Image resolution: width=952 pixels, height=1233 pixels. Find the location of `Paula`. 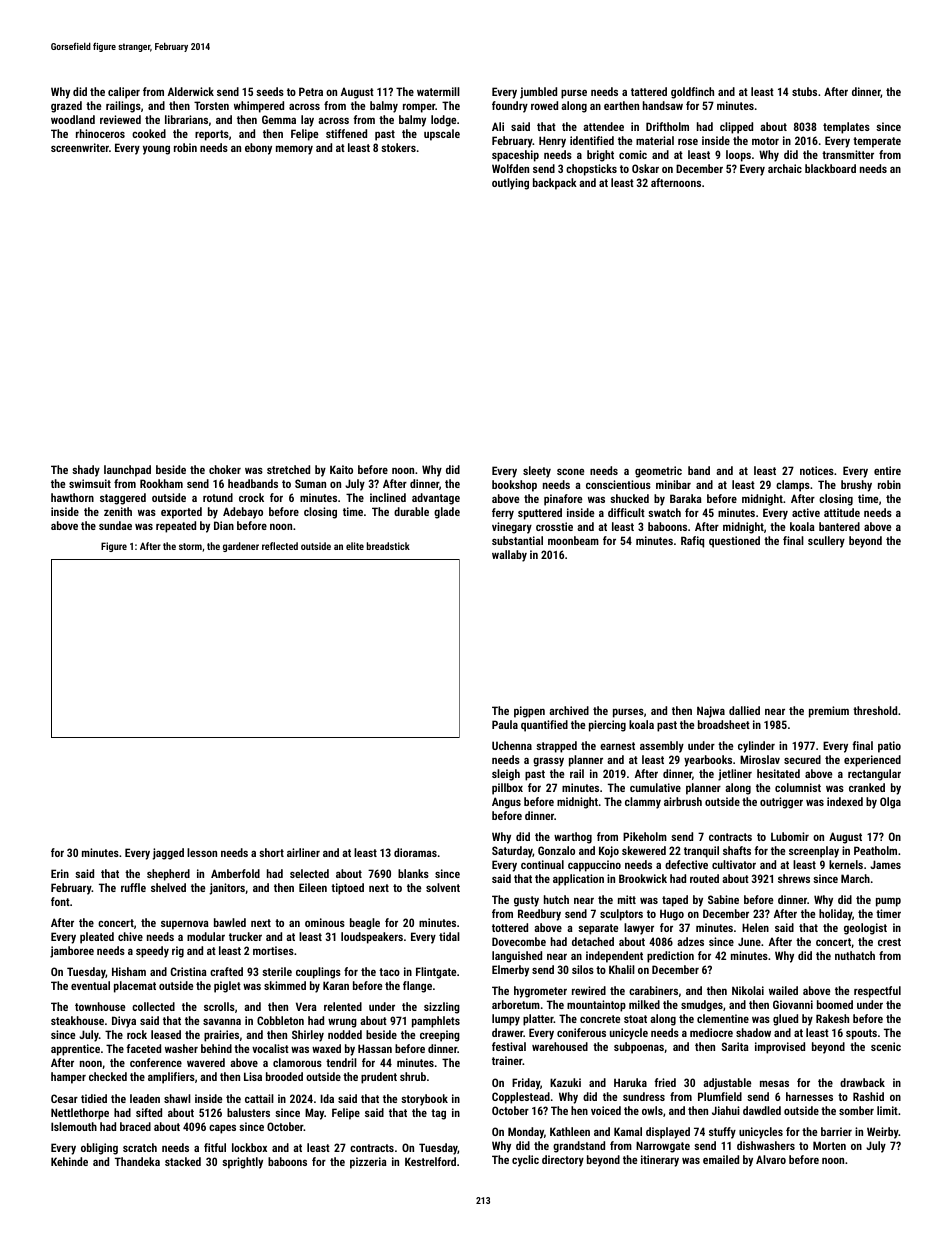

Paula is located at coordinates (505, 724).
